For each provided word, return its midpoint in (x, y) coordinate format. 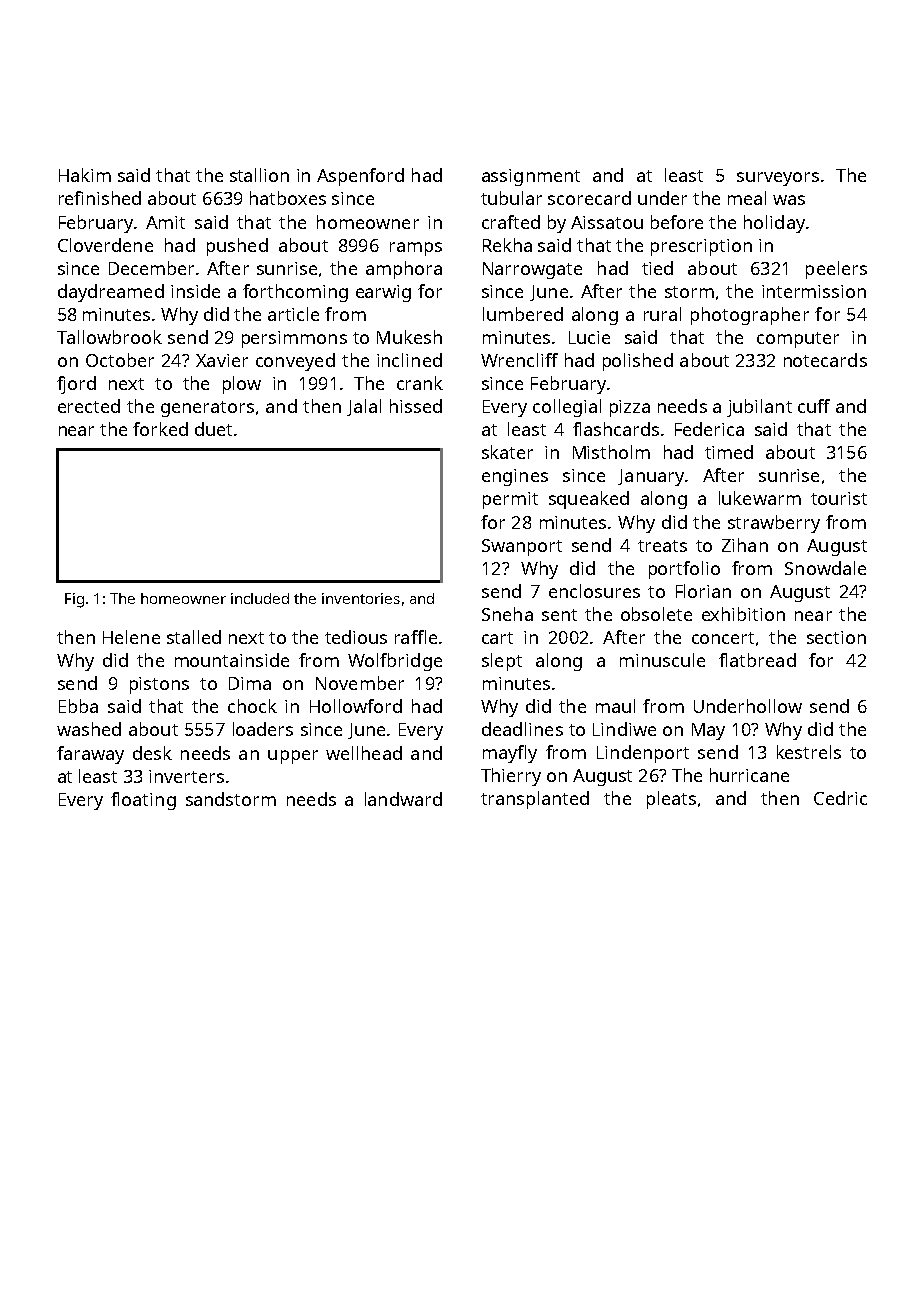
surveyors (778, 179)
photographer (750, 316)
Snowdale (825, 568)
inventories (361, 598)
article (293, 314)
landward (403, 799)
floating (143, 801)
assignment (531, 177)
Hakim (85, 175)
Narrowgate (532, 270)
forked (160, 429)
